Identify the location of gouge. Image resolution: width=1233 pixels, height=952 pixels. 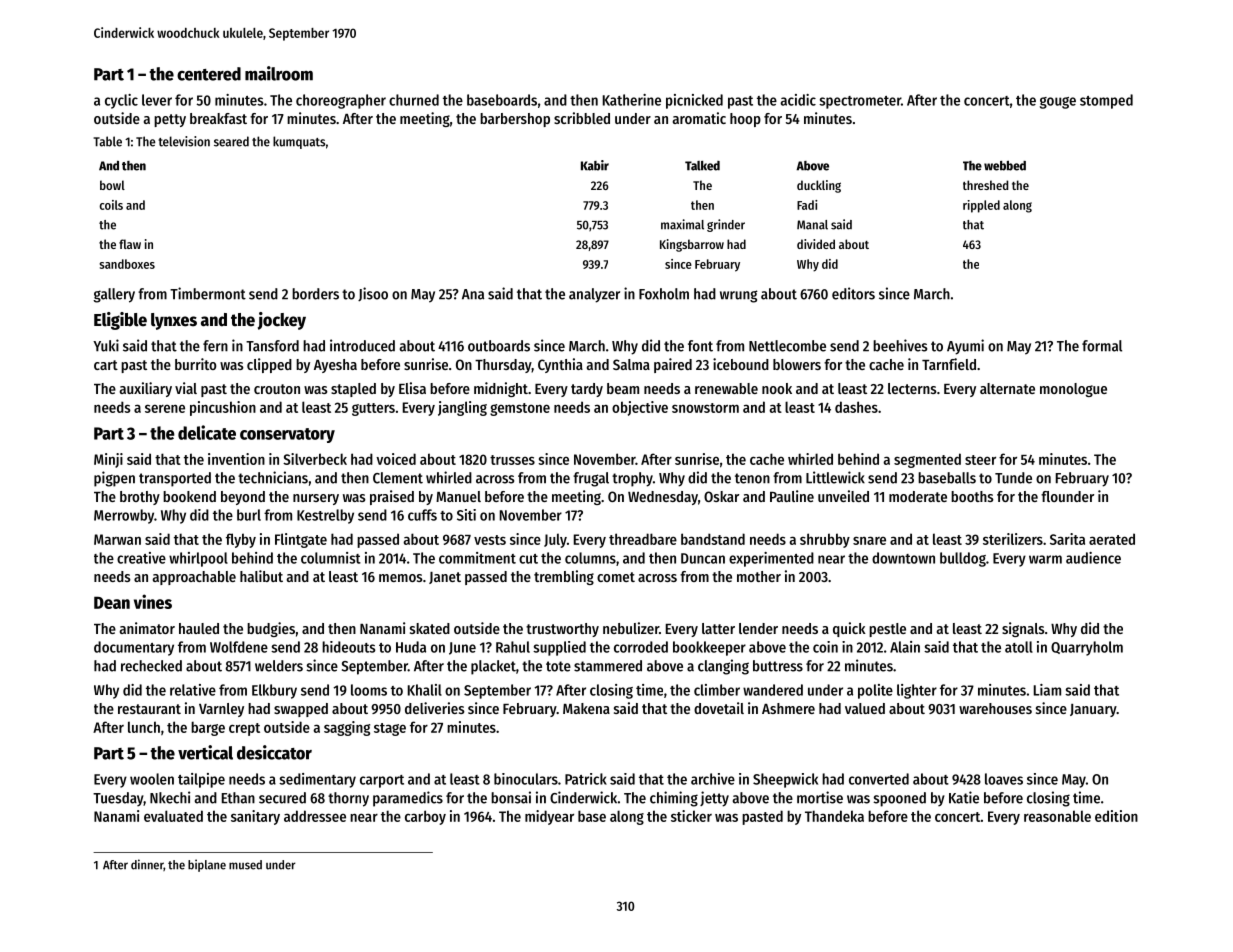
(1058, 103).
